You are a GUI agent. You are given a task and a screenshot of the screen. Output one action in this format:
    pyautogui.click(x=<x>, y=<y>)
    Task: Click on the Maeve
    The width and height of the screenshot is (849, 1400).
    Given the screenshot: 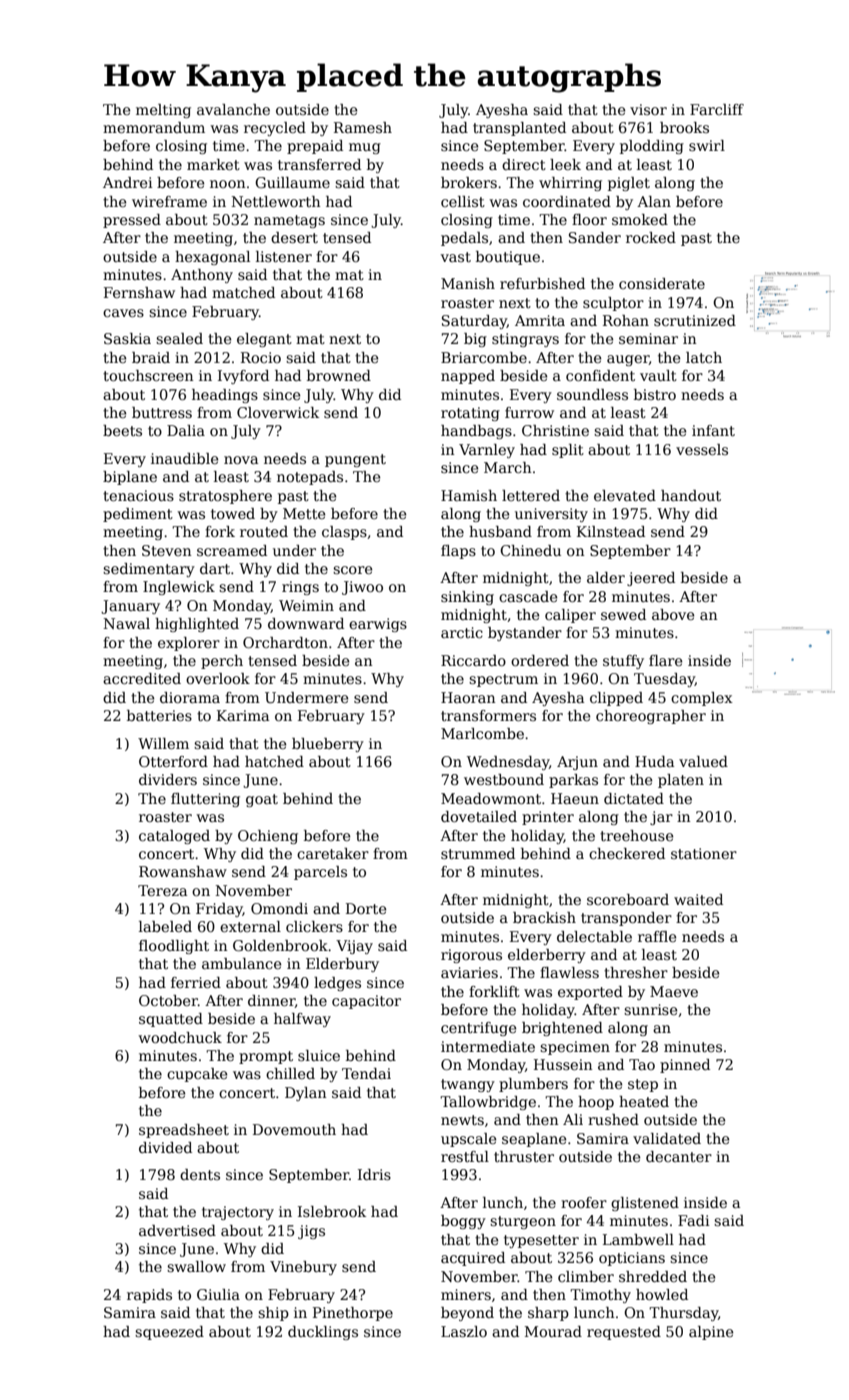 What is the action you would take?
    pyautogui.click(x=674, y=991)
